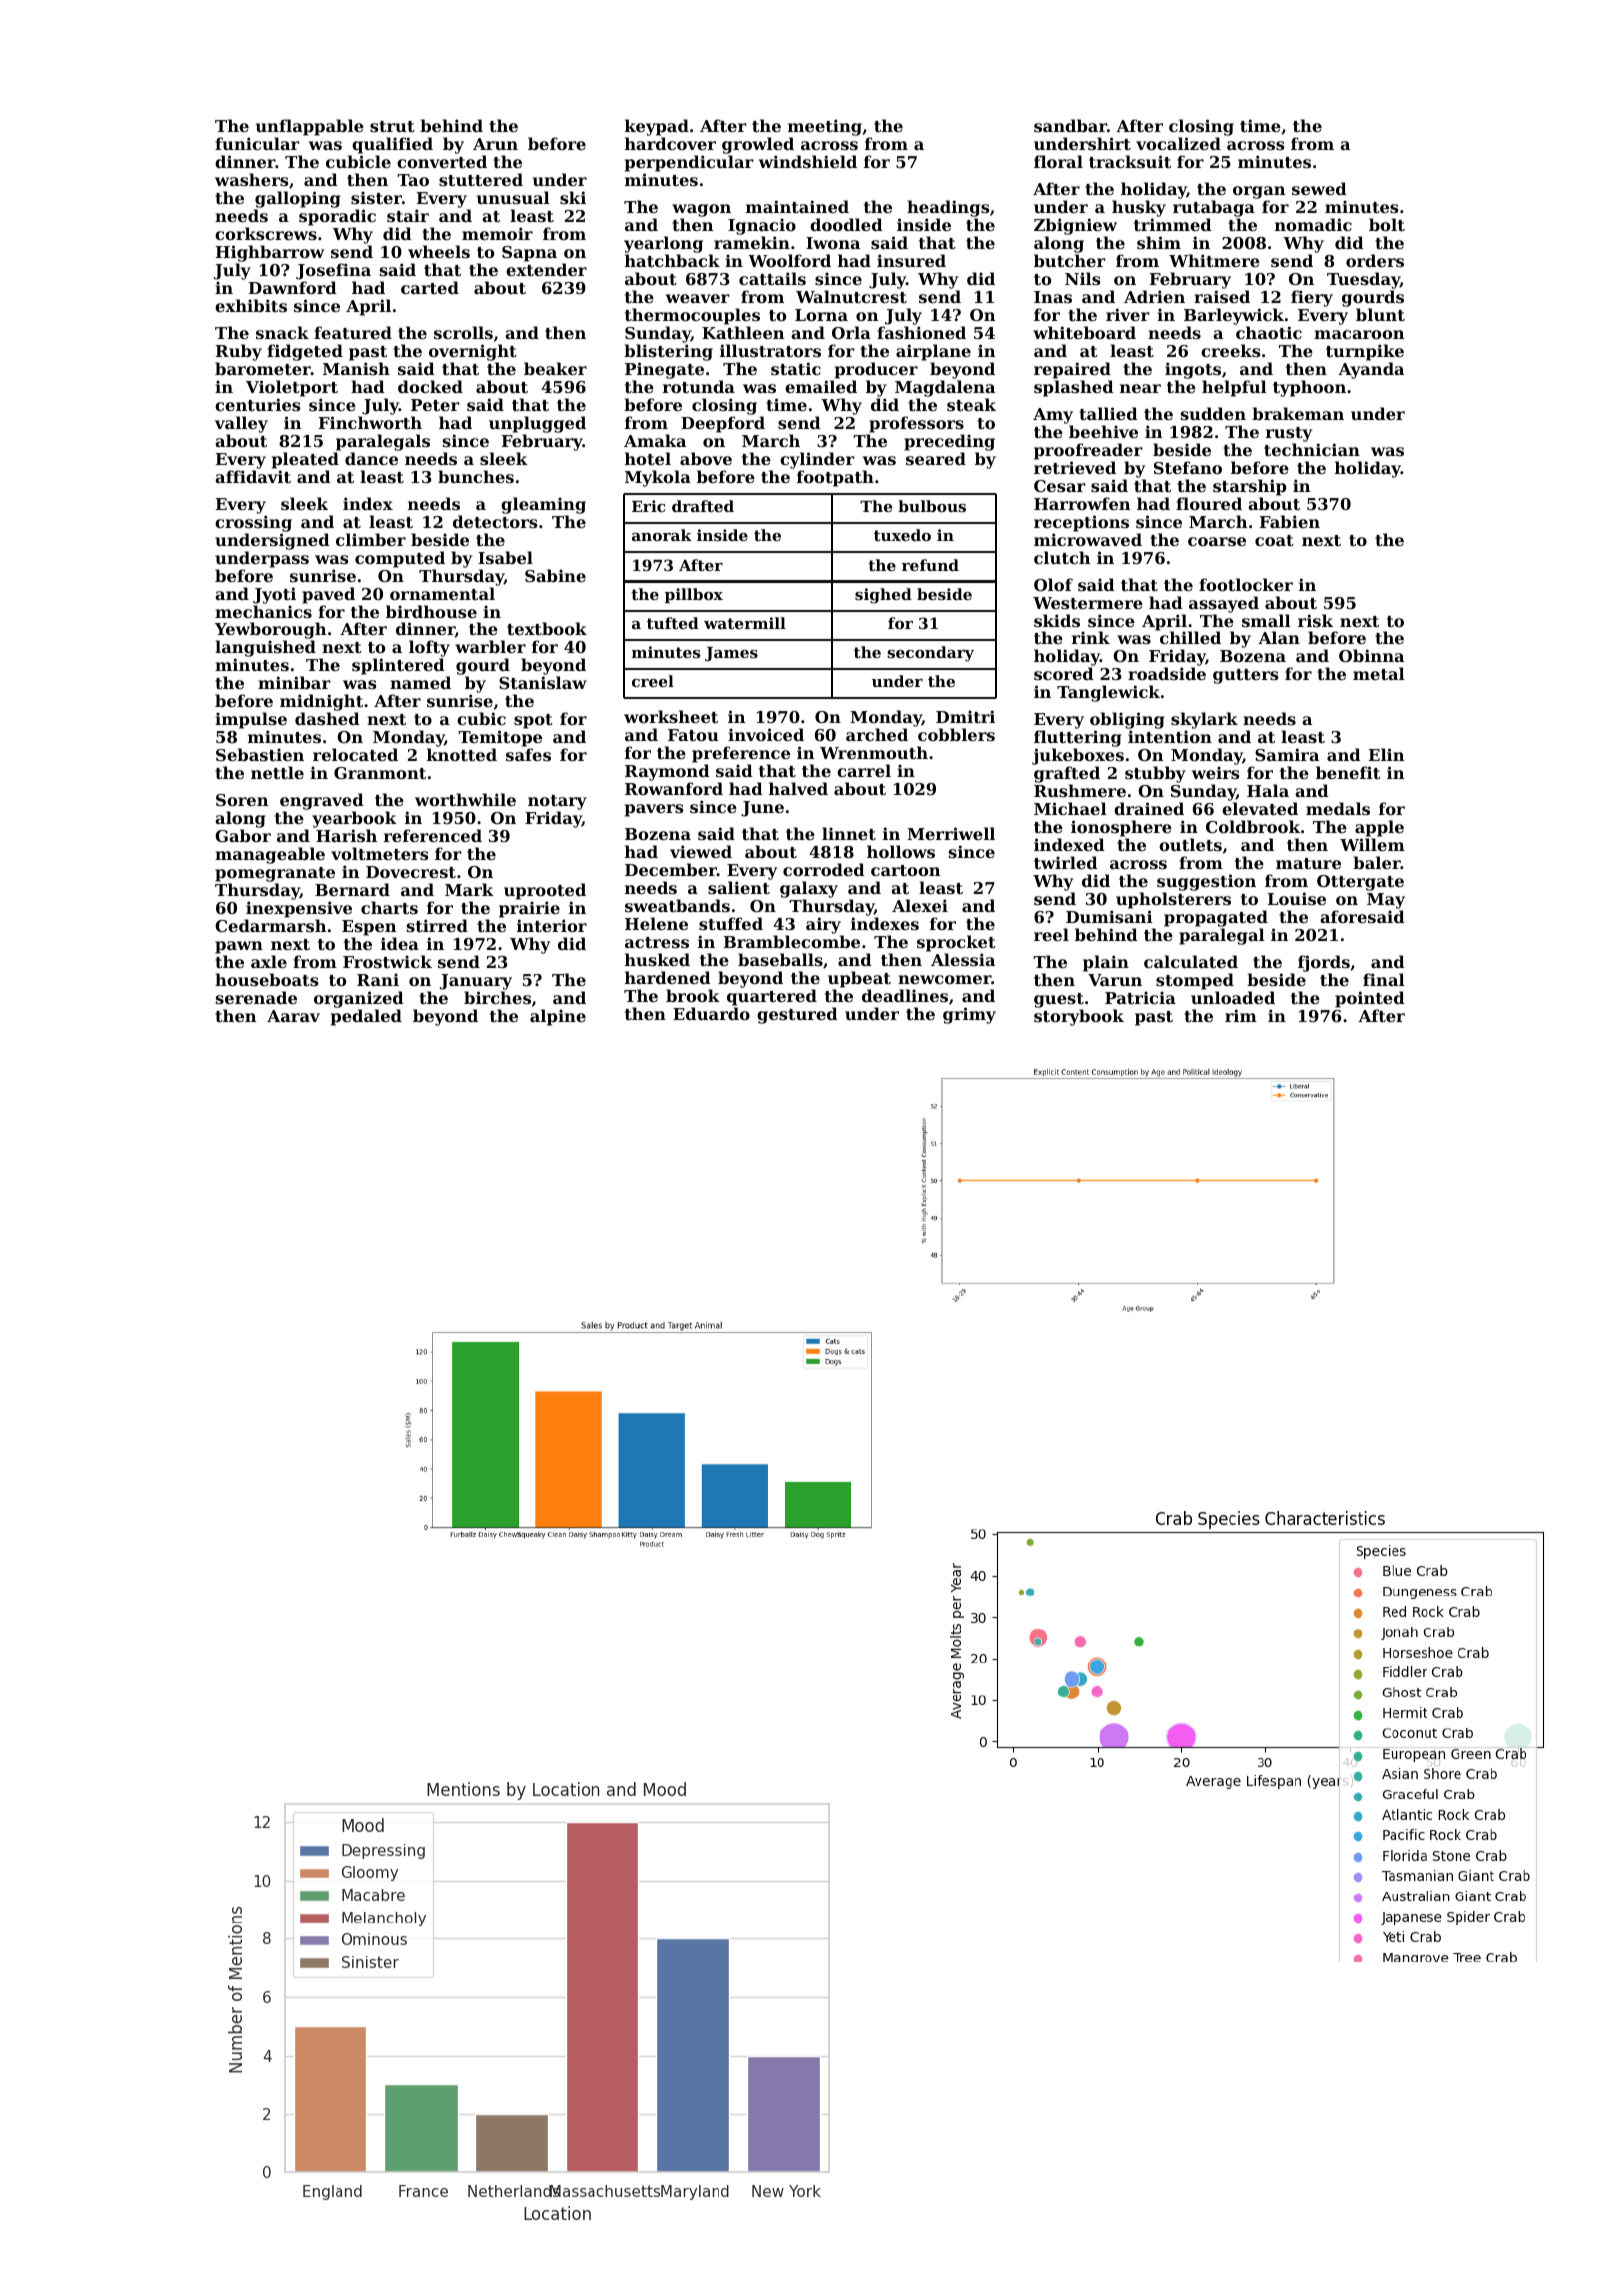 The height and width of the image is (2292, 1620). Describe the element at coordinates (1204, 720) in the image. I see `skylark` at that location.
